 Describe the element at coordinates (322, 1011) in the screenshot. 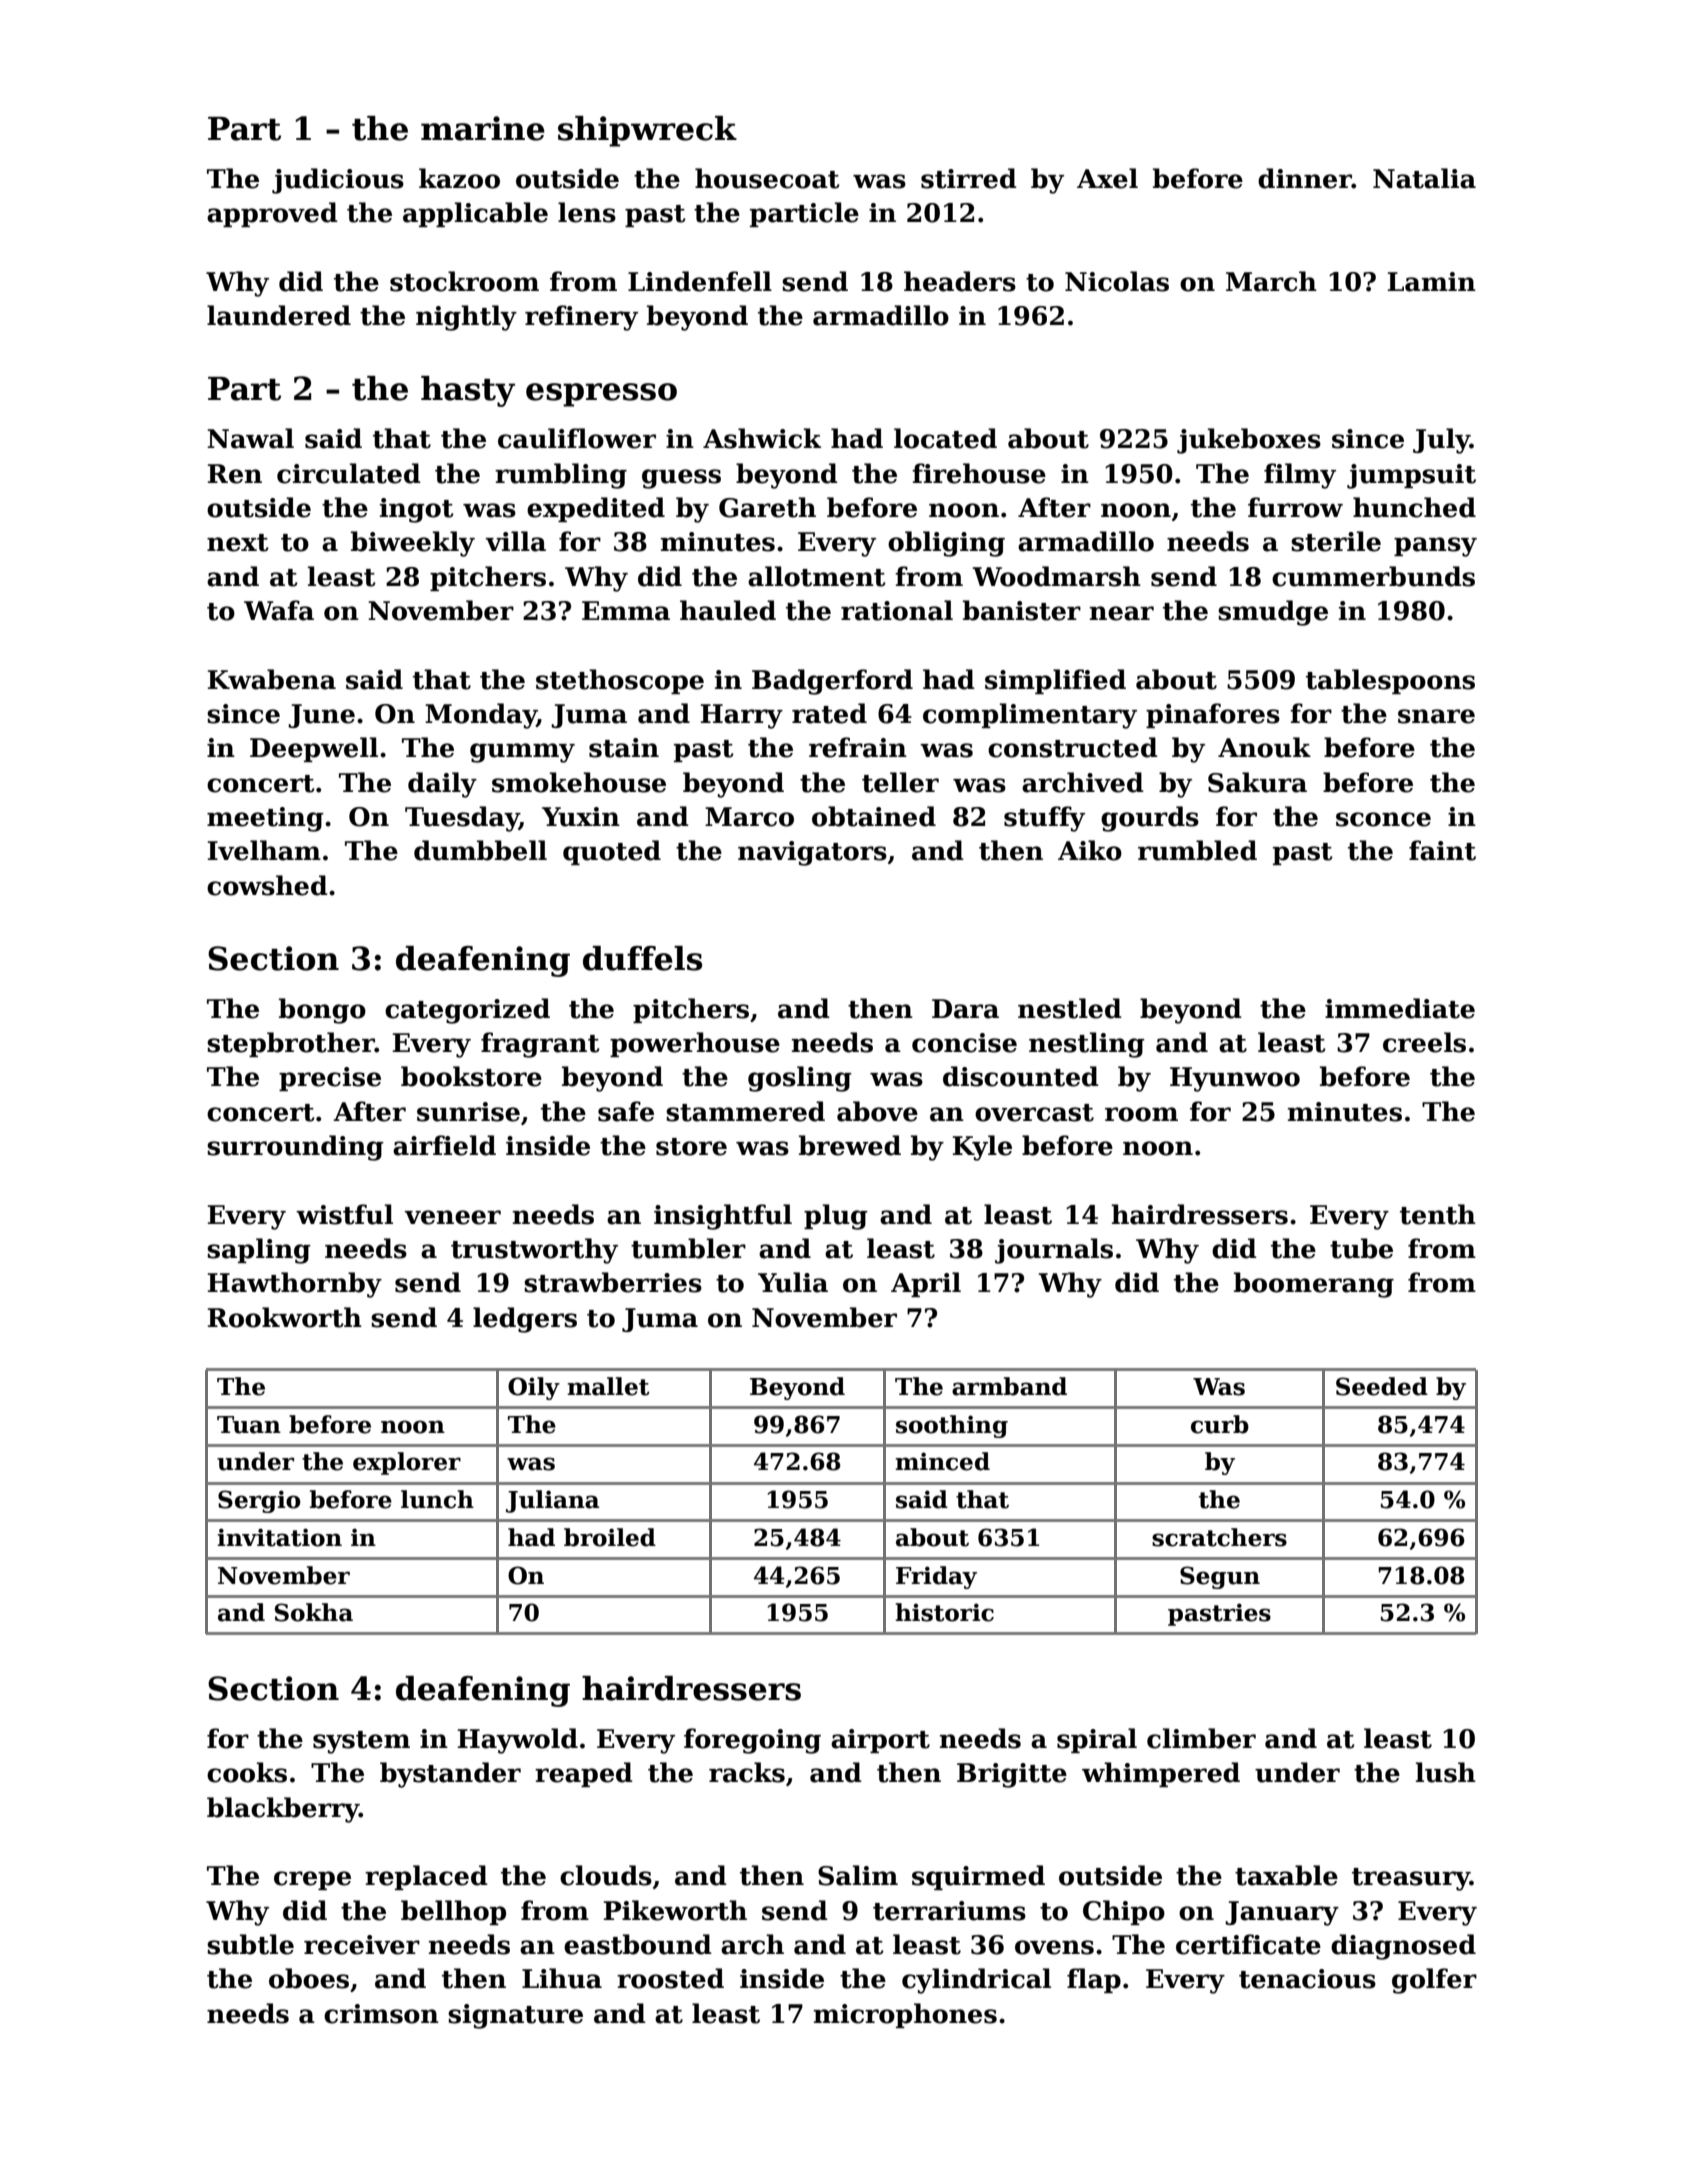

I see `bongo` at that location.
